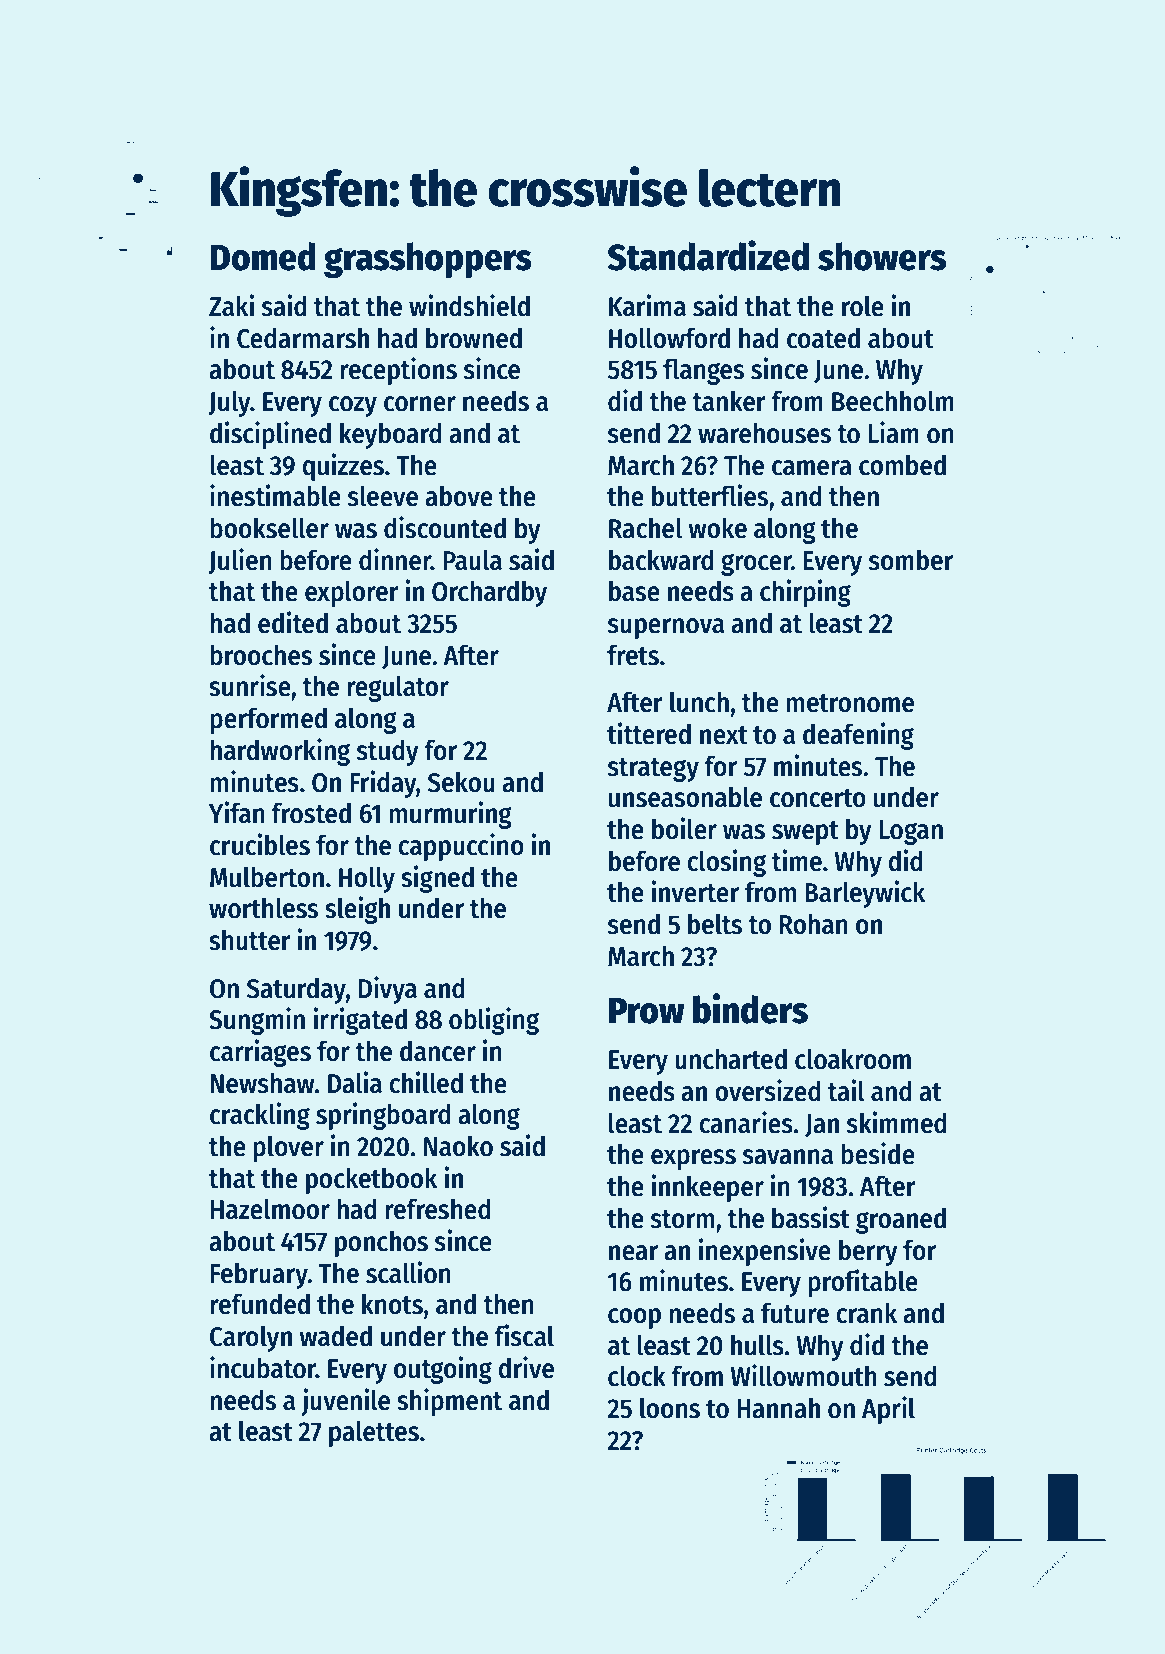  I want to click on Zaki, so click(231, 305).
